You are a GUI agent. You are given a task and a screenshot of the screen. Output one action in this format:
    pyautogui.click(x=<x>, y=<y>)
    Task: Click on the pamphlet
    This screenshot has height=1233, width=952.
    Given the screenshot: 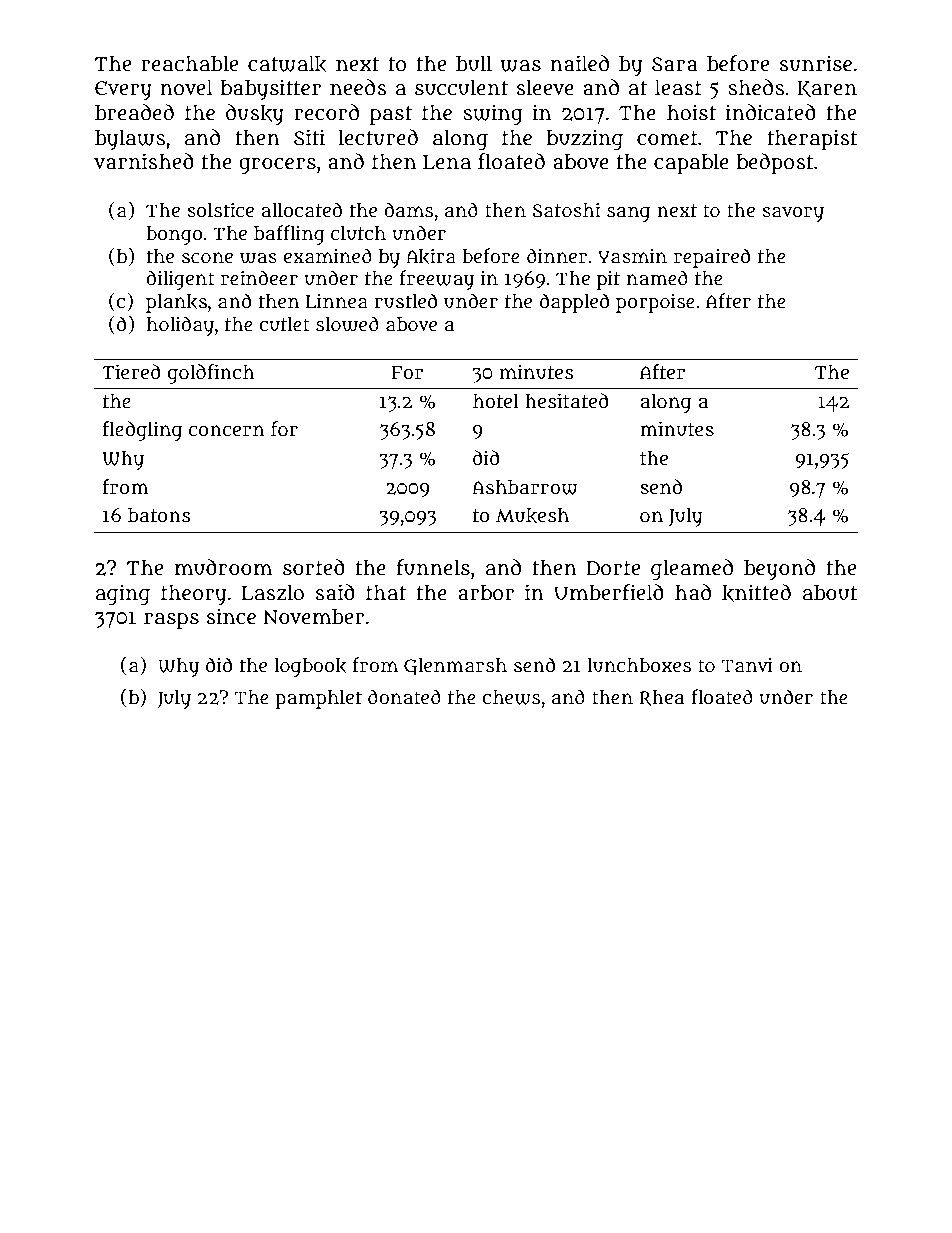 What is the action you would take?
    pyautogui.click(x=318, y=699)
